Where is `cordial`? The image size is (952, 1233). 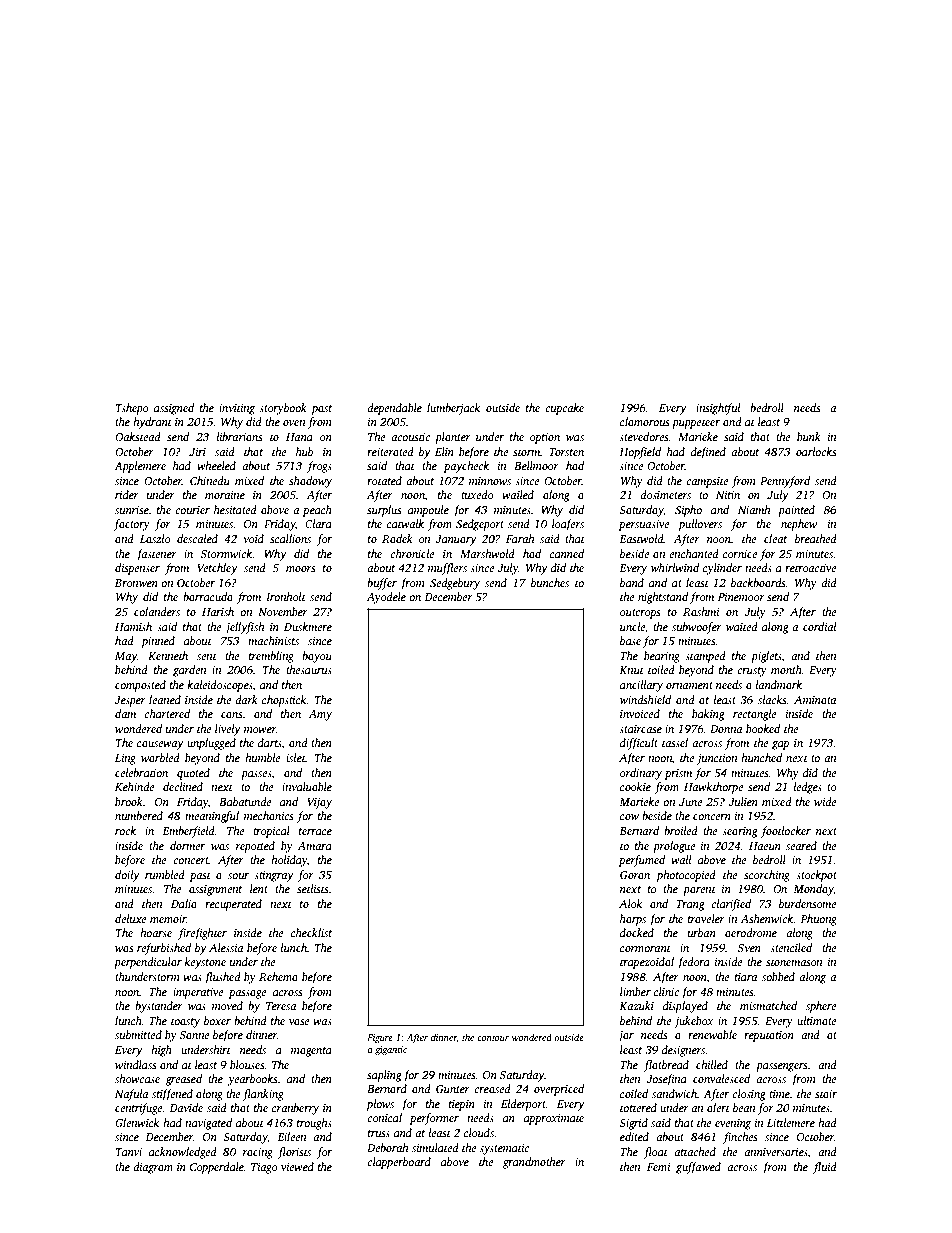
cordial is located at coordinates (819, 626).
